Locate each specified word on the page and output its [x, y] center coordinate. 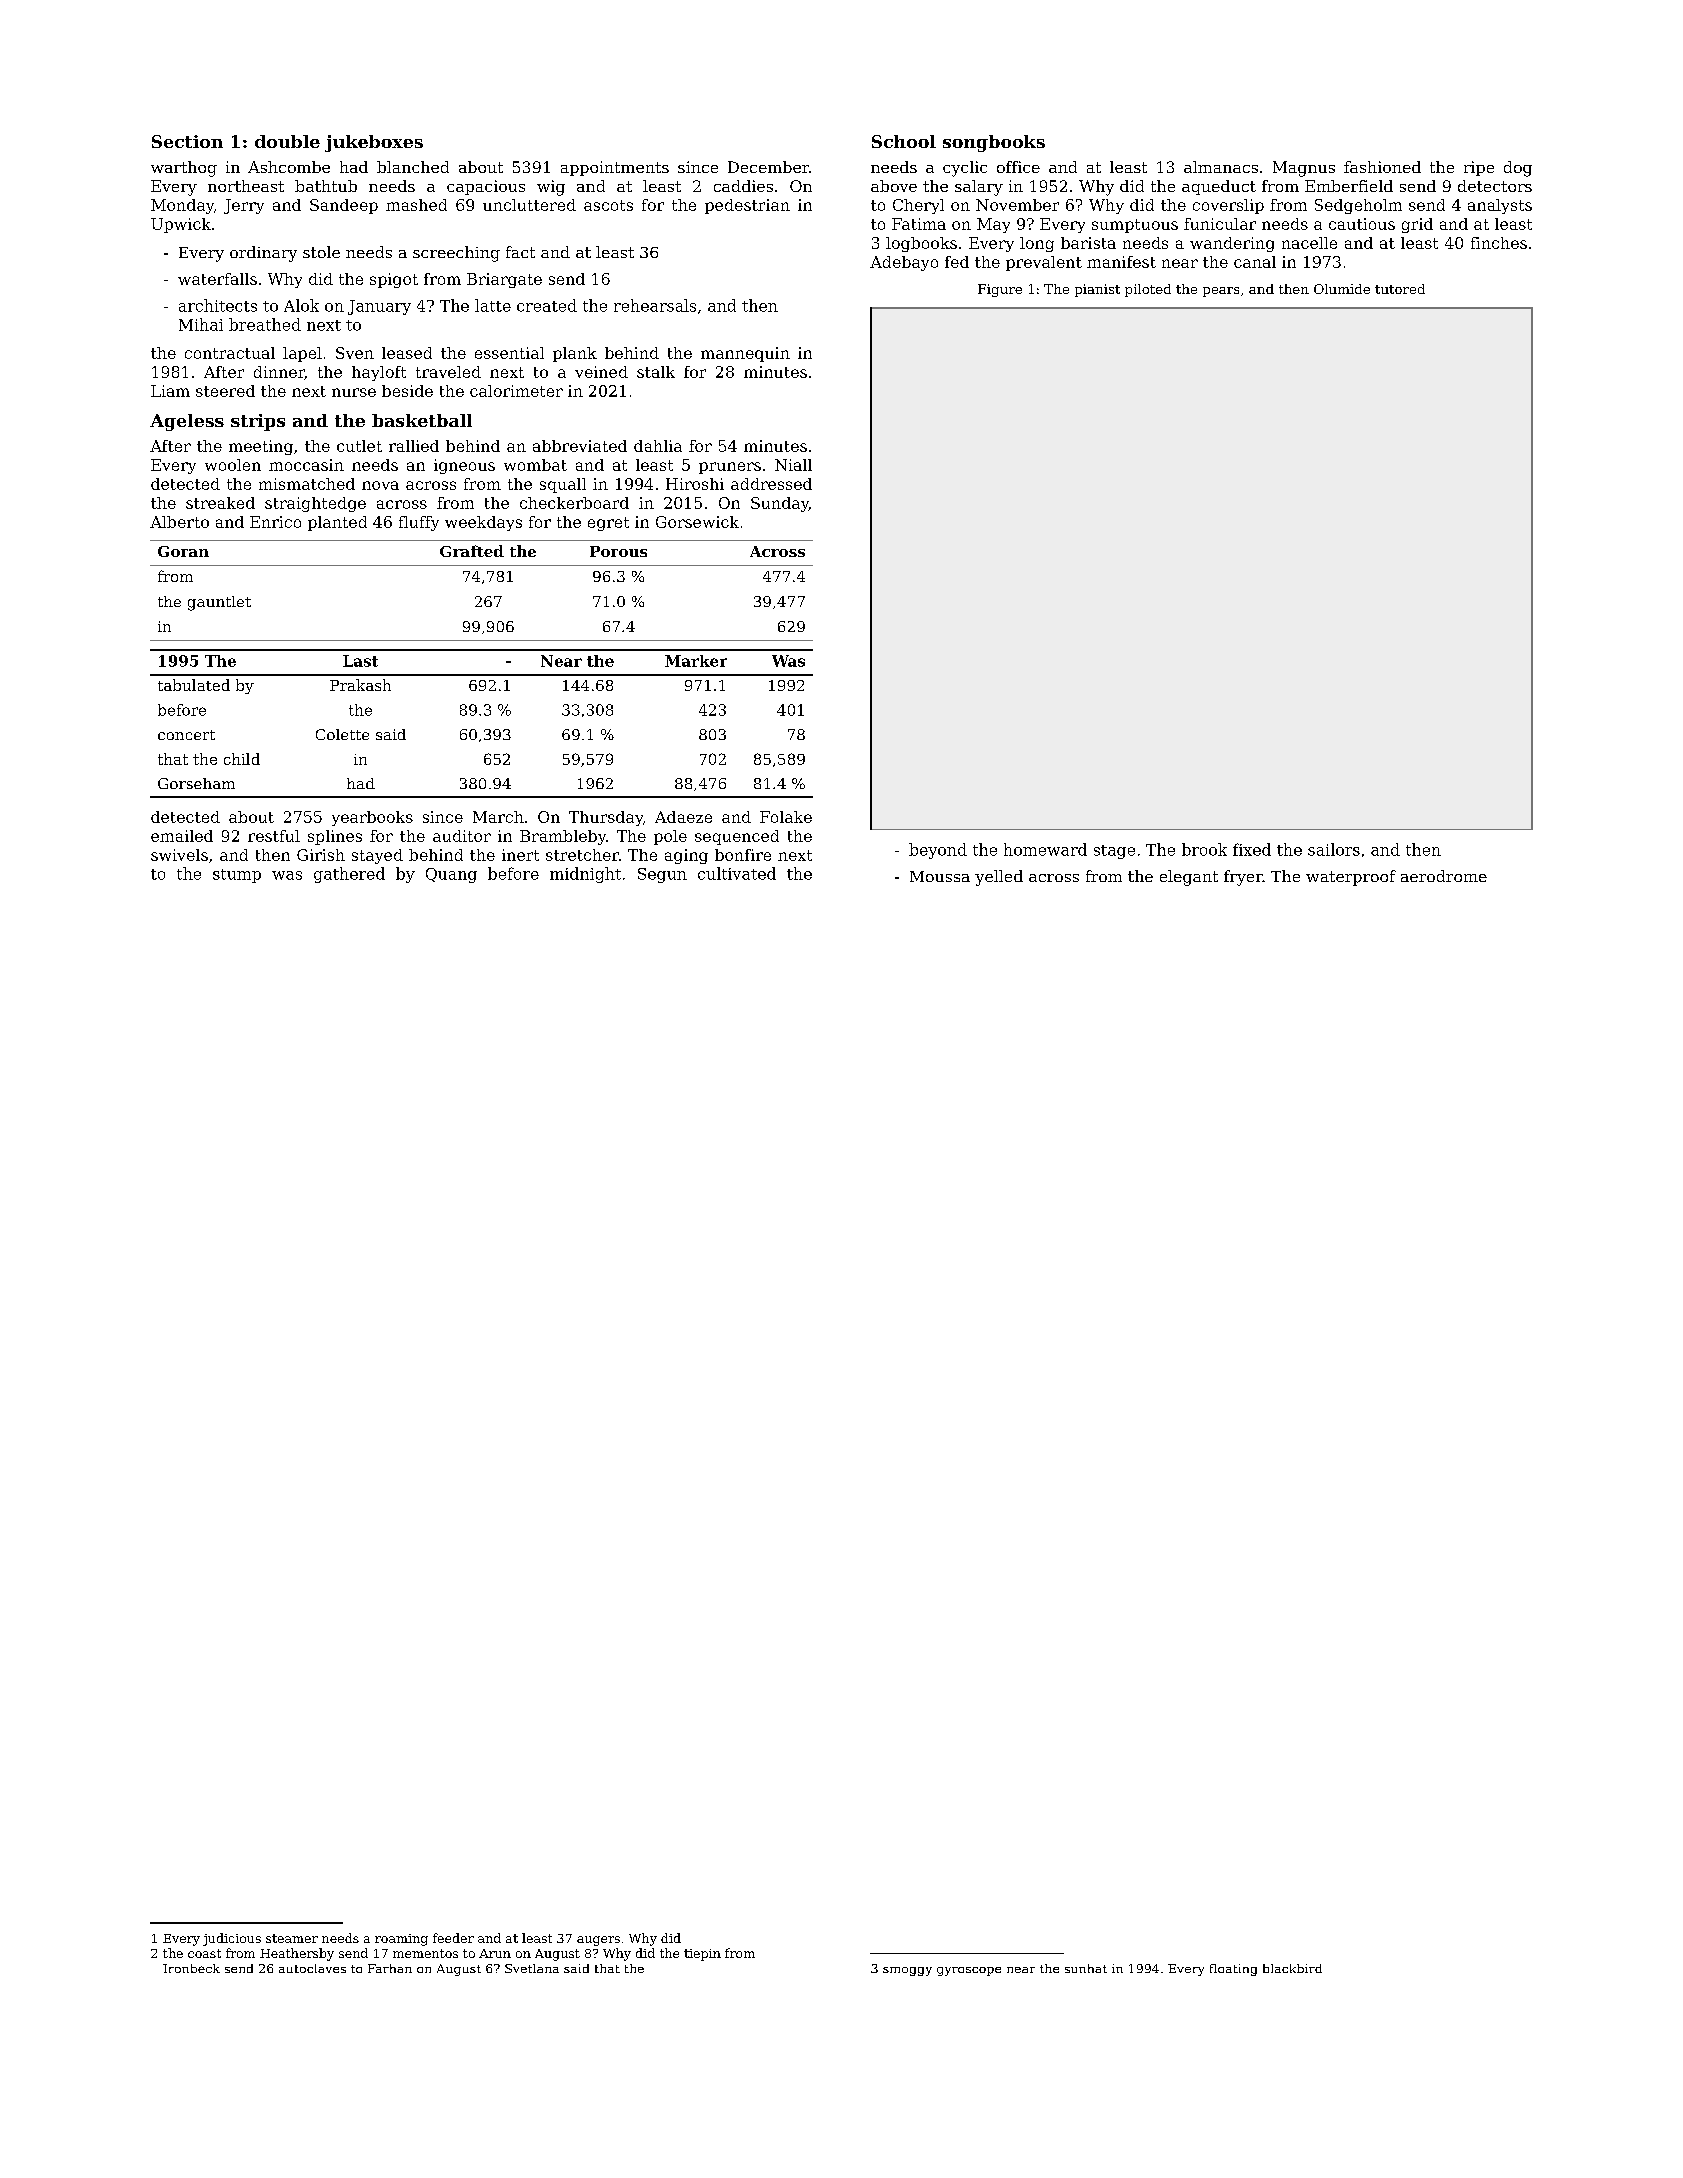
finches [1499, 243]
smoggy [907, 1971]
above [894, 186]
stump [237, 876]
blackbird [1292, 1968]
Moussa [940, 876]
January [379, 307]
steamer [292, 1938]
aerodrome [1444, 876]
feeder [453, 1938]
